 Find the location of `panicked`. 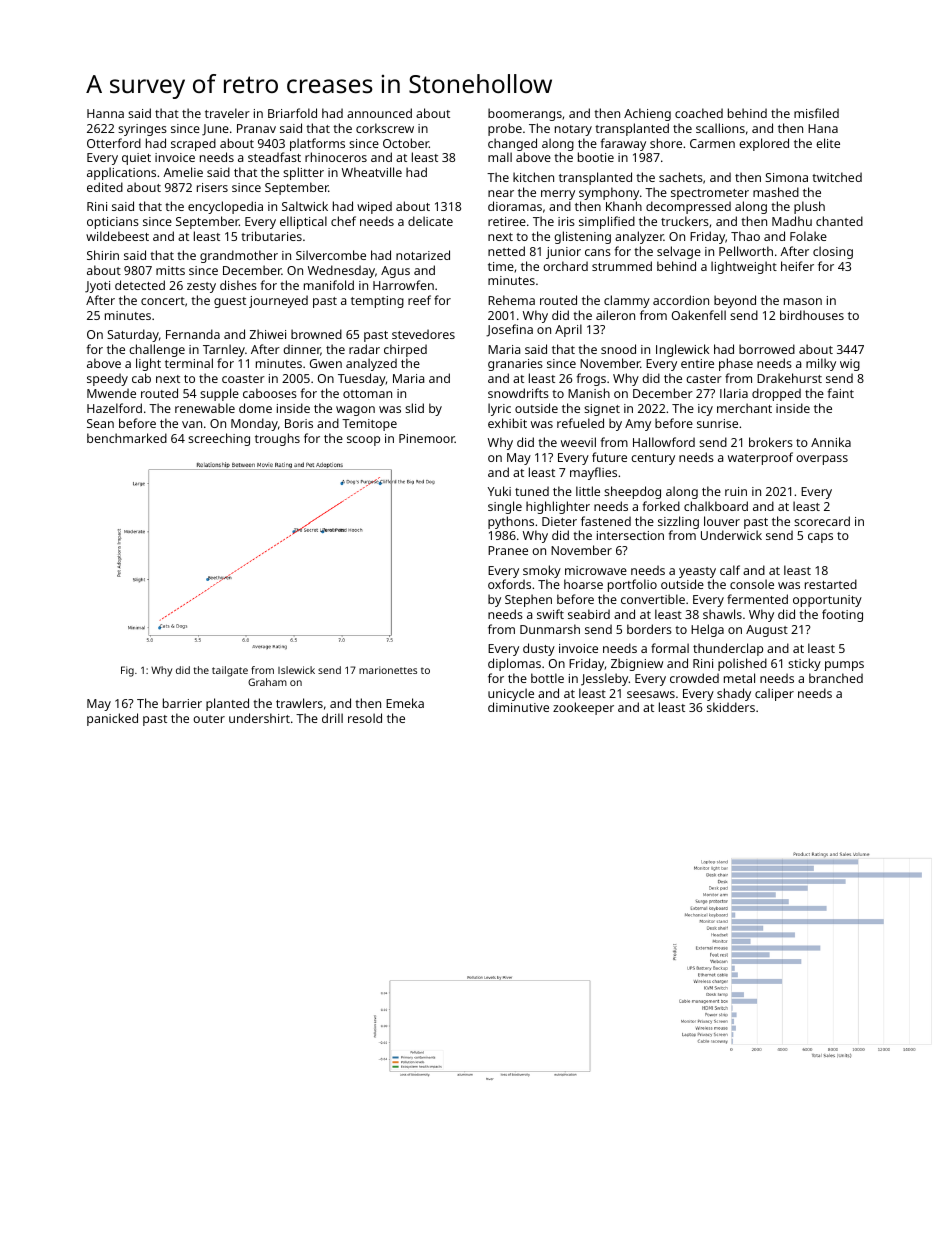

panicked is located at coordinates (112, 719).
